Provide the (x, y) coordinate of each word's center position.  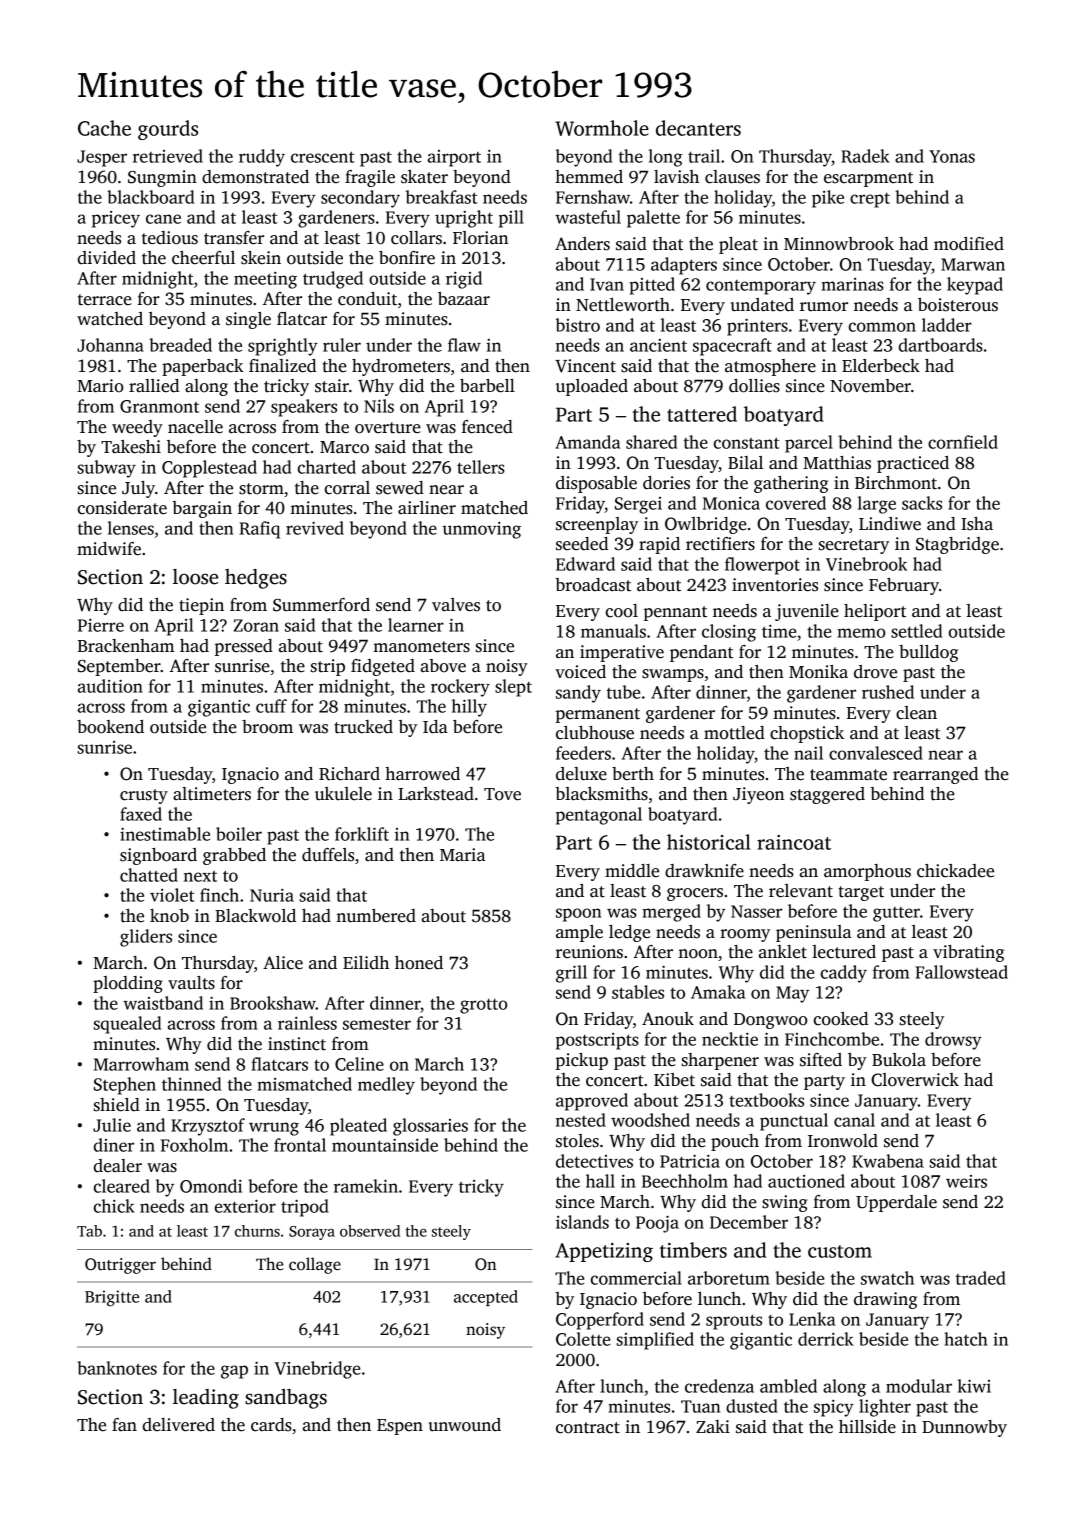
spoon (578, 915)
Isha (977, 524)
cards (271, 1425)
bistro (578, 325)
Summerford (321, 605)
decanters (698, 128)
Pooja (657, 1224)
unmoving (482, 530)
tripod (305, 1208)
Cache (104, 128)
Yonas (952, 156)
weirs (966, 1181)
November (870, 386)
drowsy (953, 1041)
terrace (105, 300)
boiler (239, 834)
